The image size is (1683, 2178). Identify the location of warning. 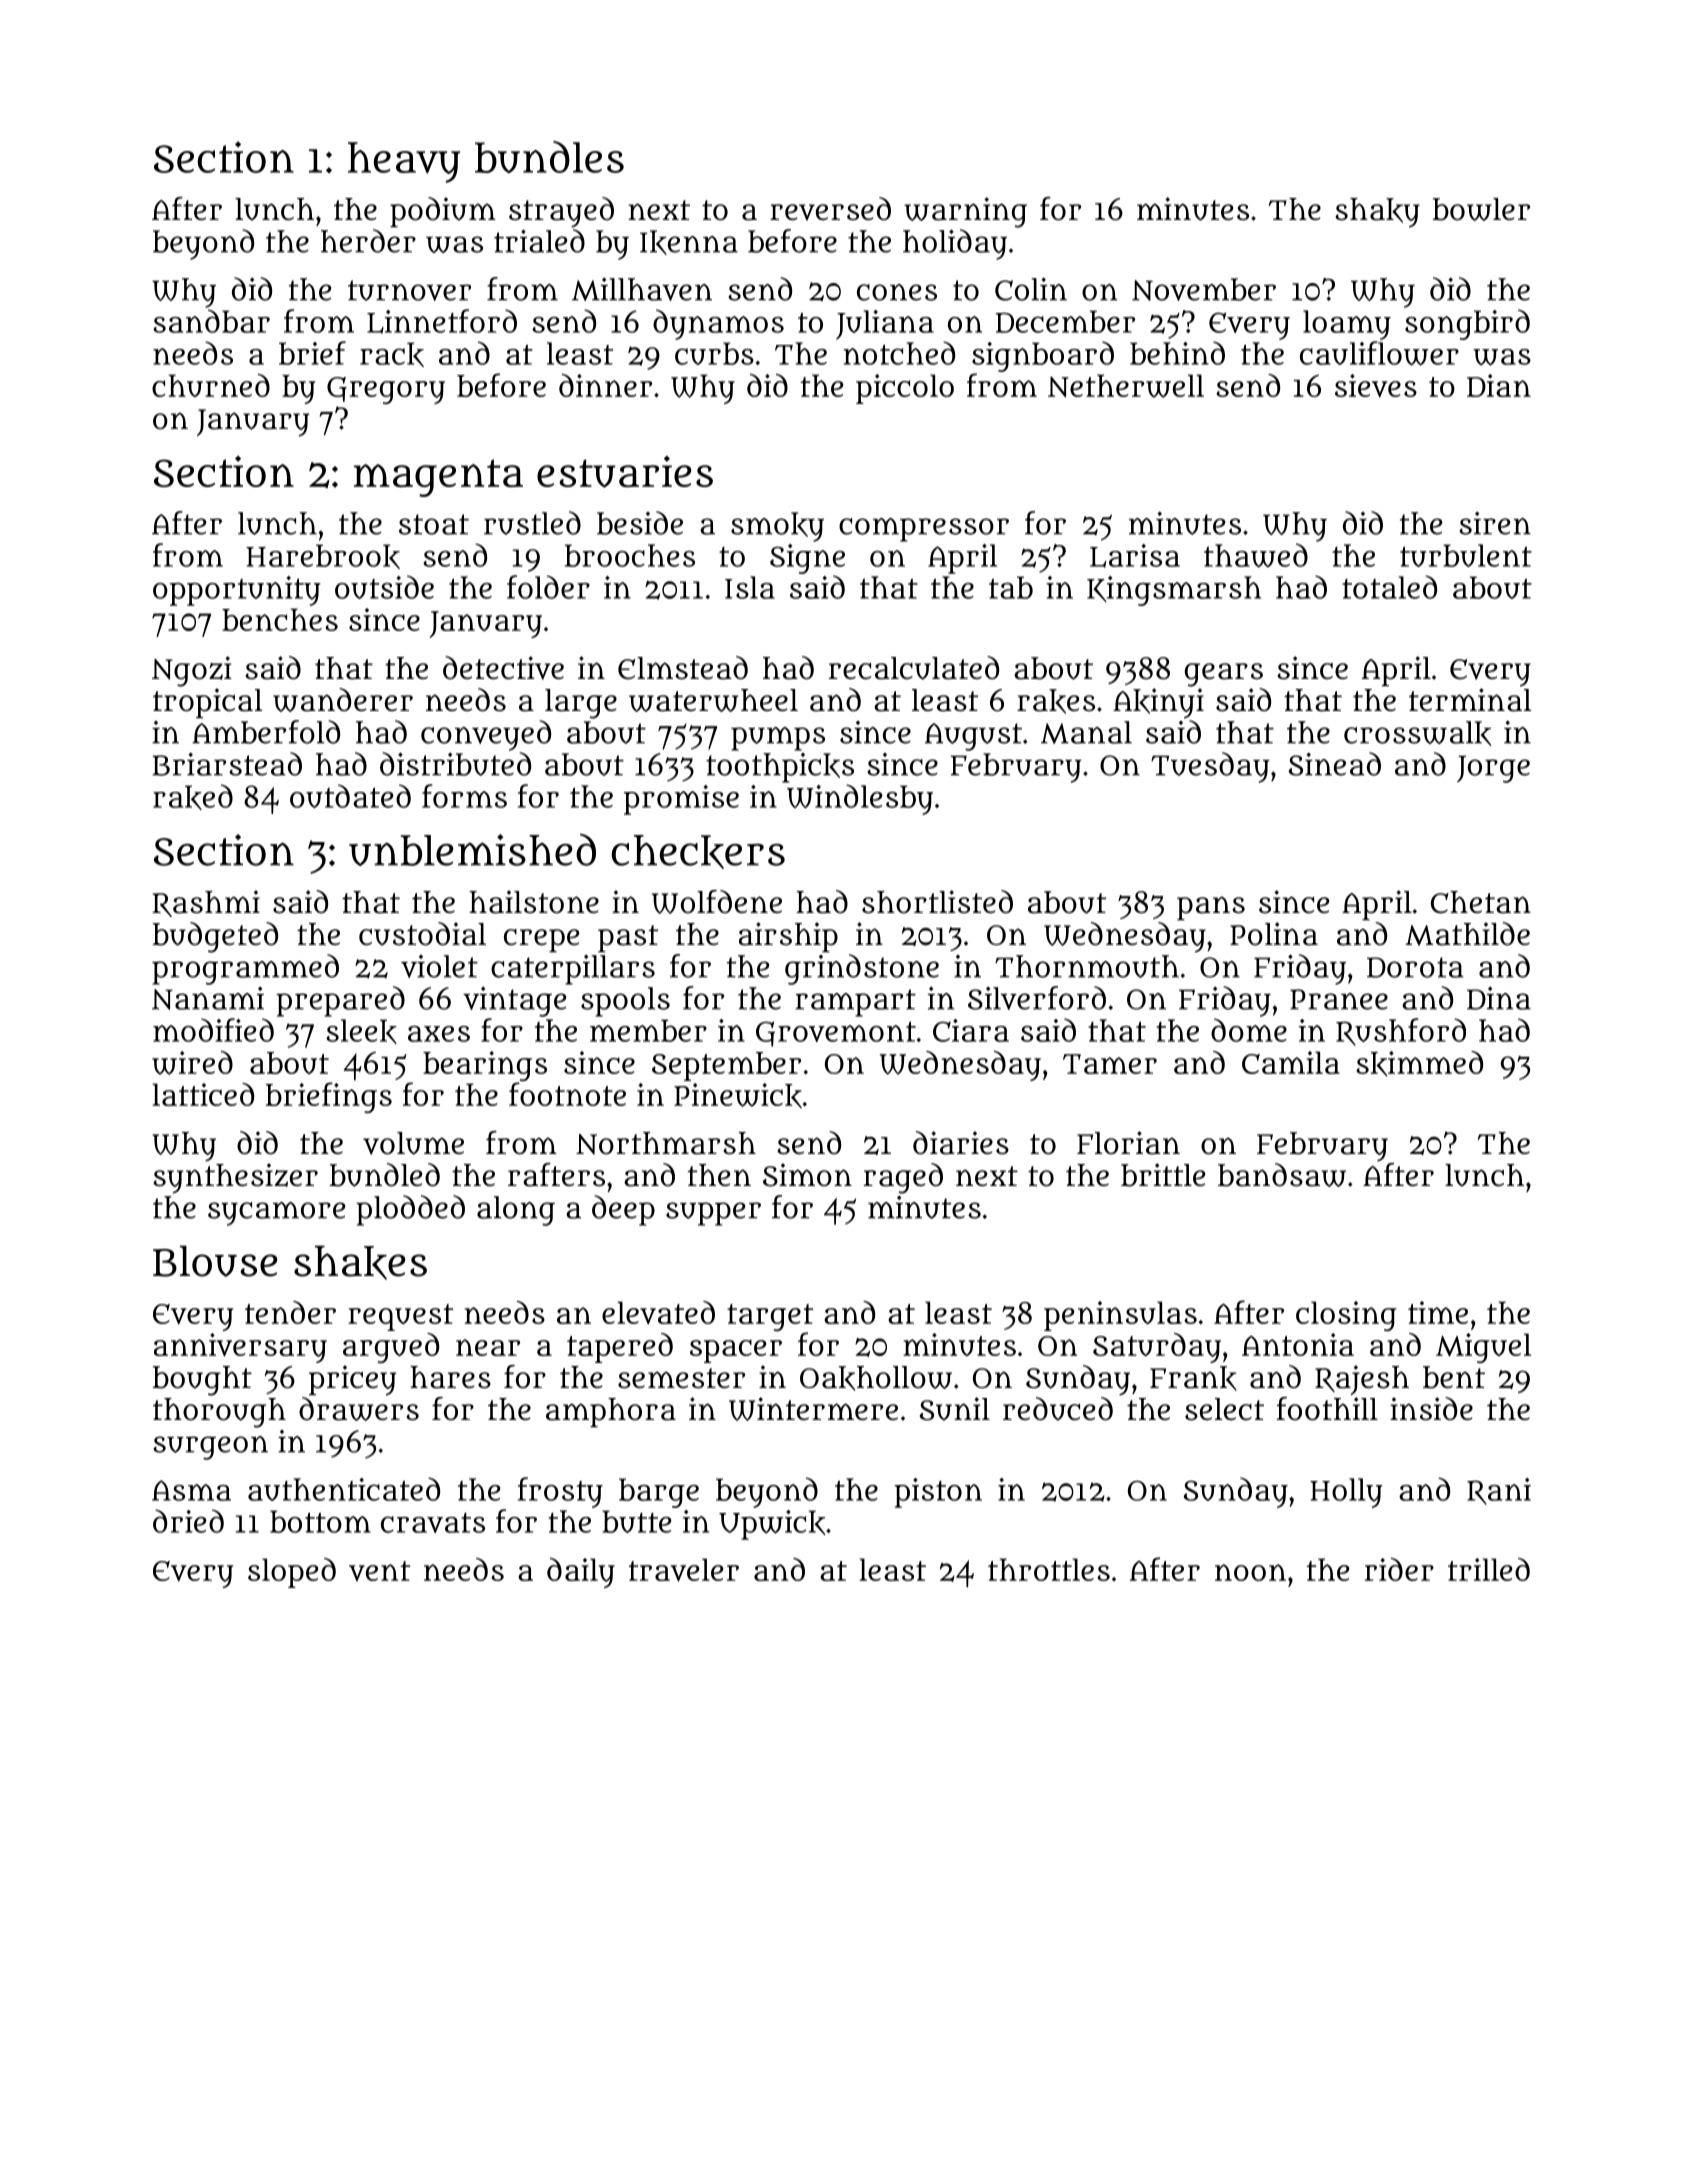
(965, 212).
